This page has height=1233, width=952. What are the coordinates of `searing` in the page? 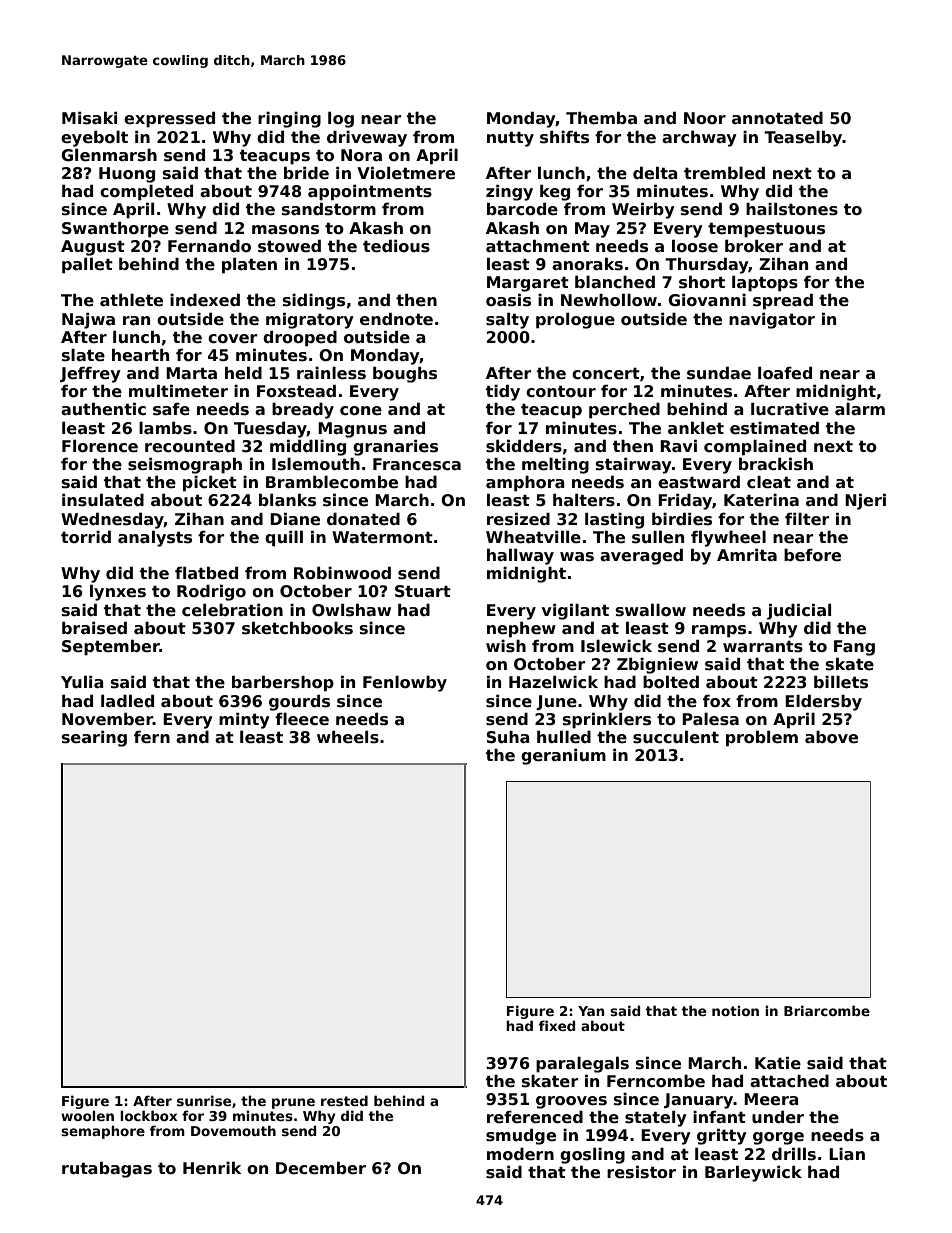 It's located at (94, 739).
